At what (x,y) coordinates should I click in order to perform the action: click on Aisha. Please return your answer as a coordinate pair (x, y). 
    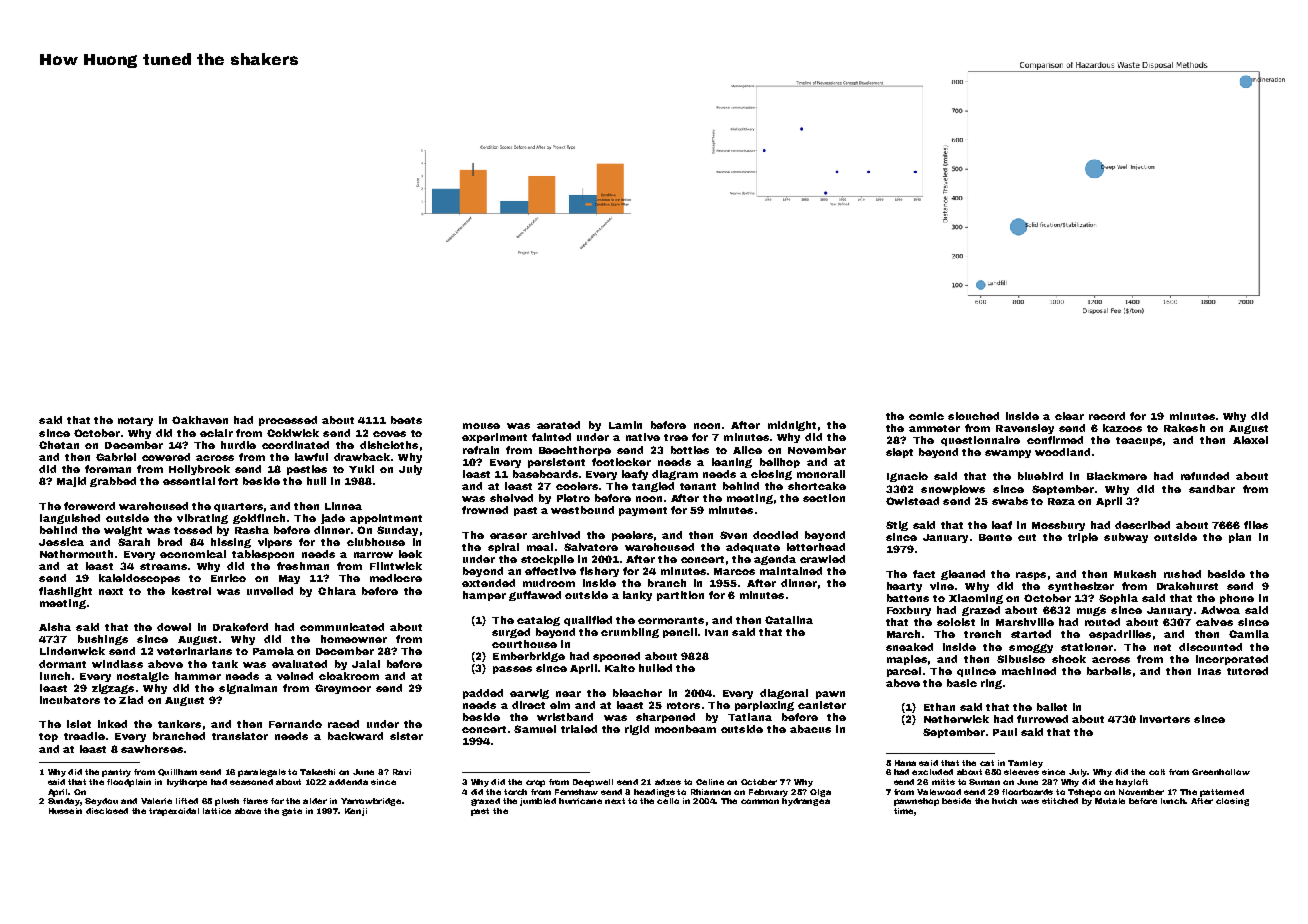
    Looking at the image, I should click on (55, 627).
